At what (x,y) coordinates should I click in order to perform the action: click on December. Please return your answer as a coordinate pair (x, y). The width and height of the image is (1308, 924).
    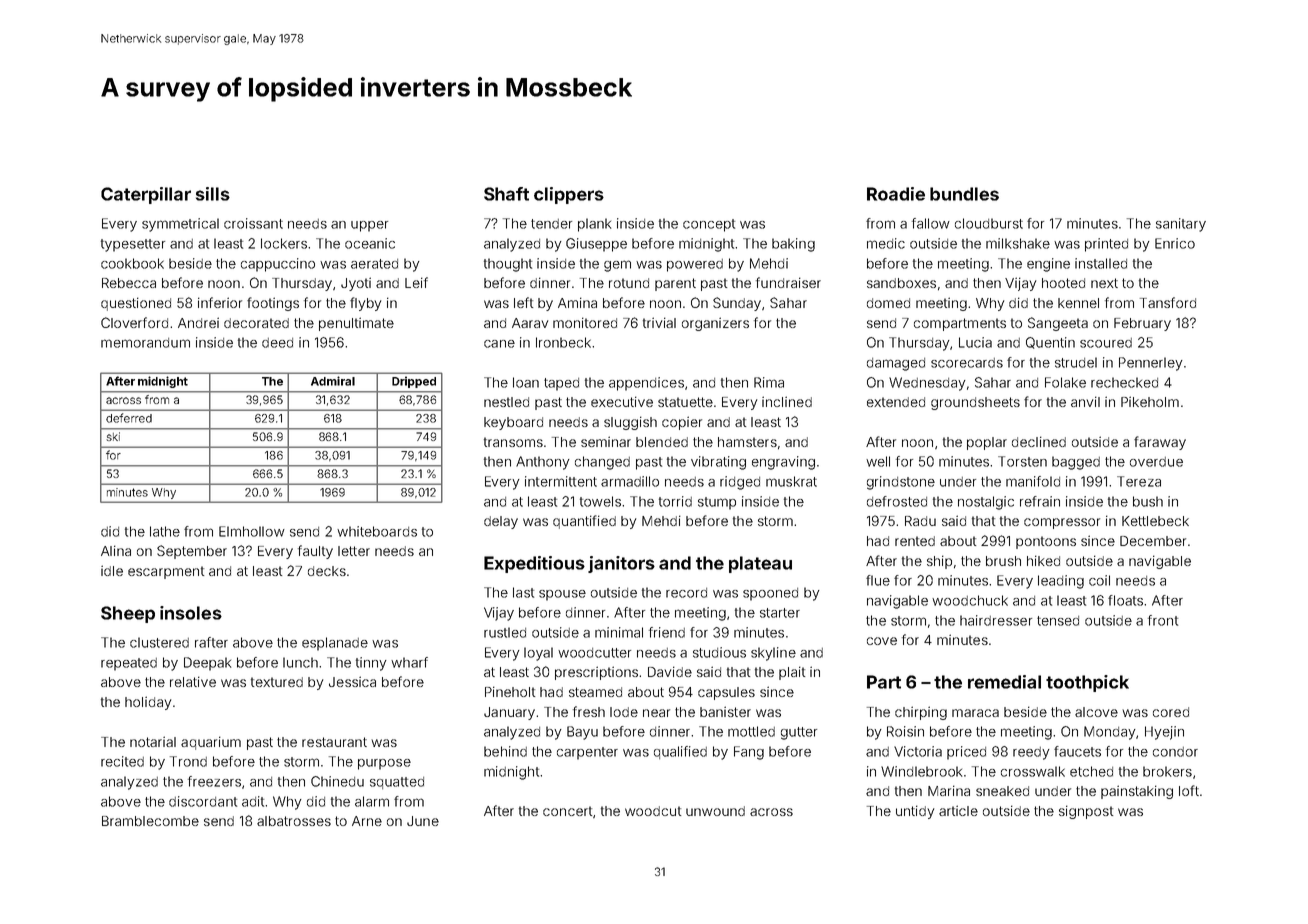
    Looking at the image, I should click on (1153, 541).
